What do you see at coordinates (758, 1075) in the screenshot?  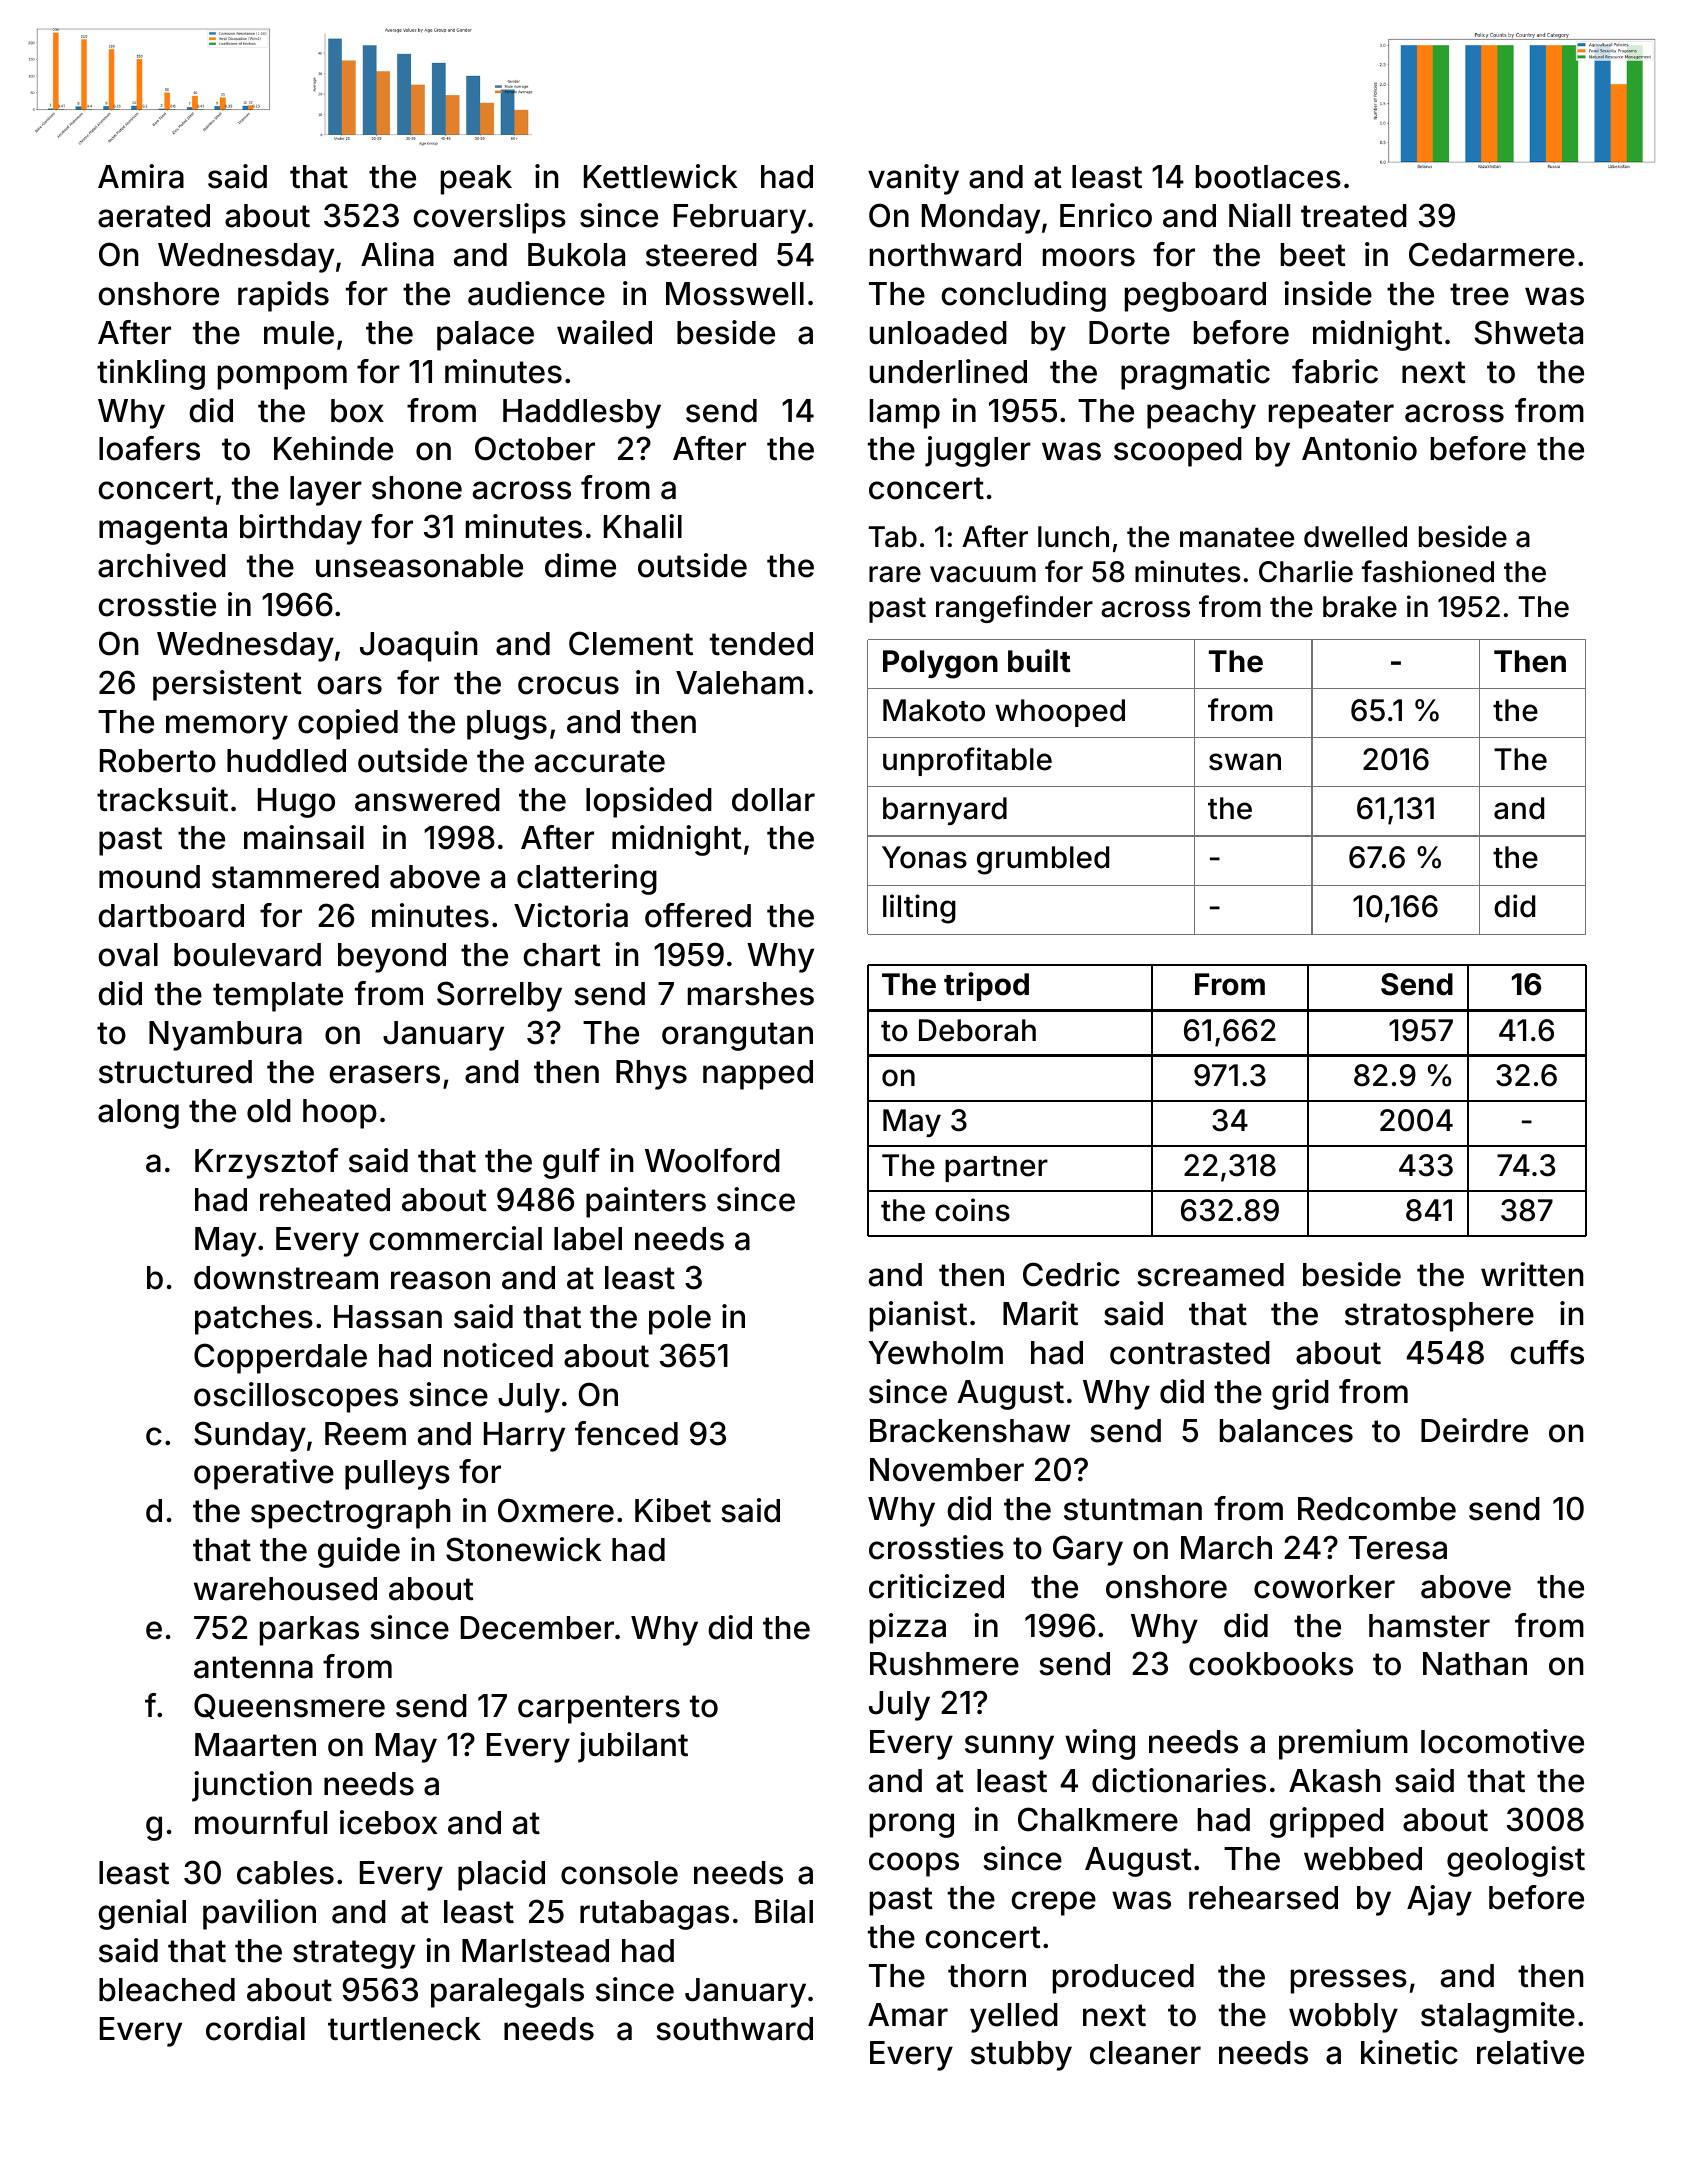 I see `napped` at bounding box center [758, 1075].
